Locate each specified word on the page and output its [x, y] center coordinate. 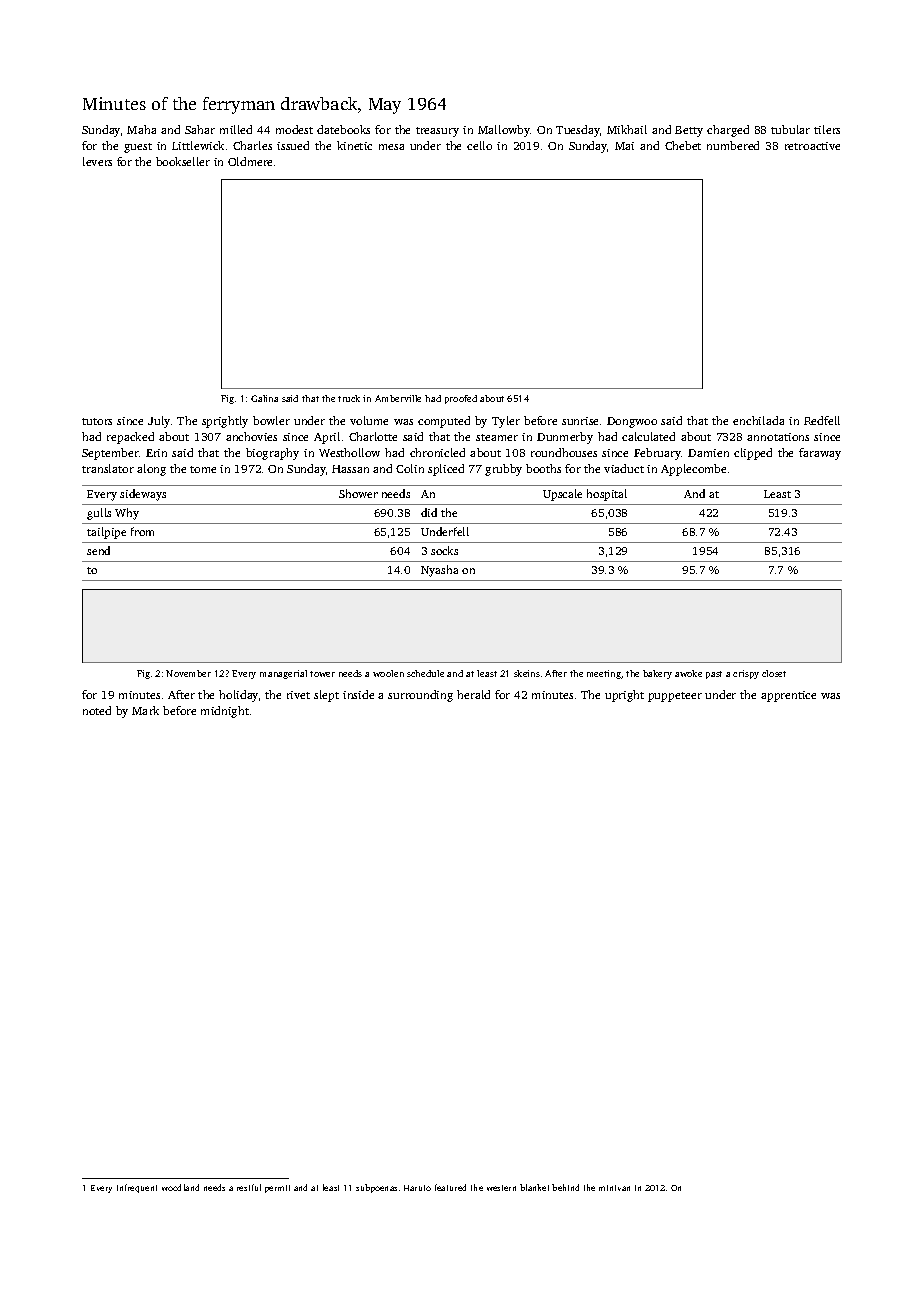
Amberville [398, 398]
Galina [264, 398]
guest [138, 148]
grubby [503, 470]
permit [277, 1189]
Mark [145, 710]
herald [473, 694]
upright [624, 696]
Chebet [683, 145]
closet [774, 673]
